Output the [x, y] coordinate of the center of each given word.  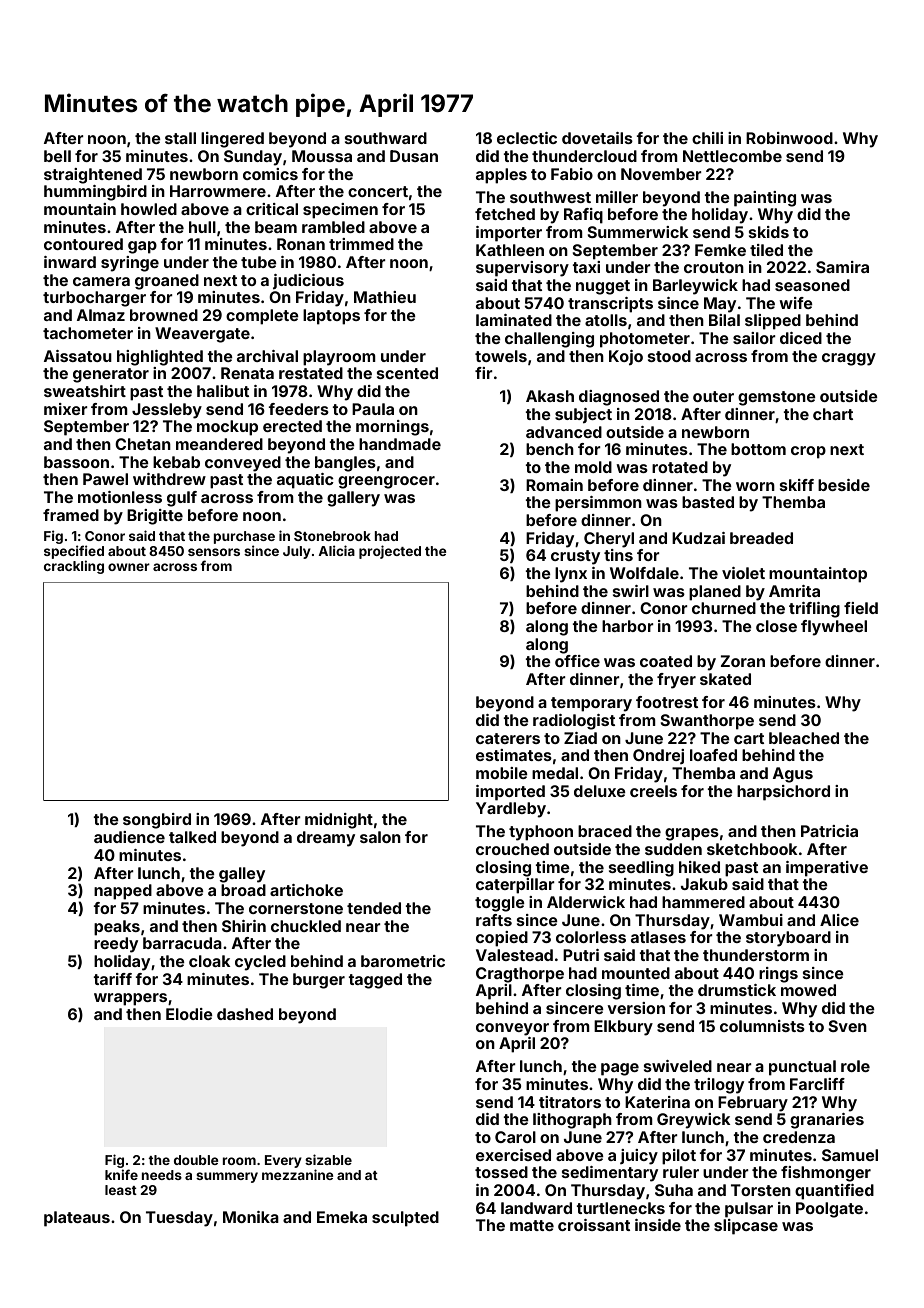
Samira [842, 267]
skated [725, 679]
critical [272, 209]
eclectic [527, 138]
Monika [251, 1217]
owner [129, 567]
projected [390, 552]
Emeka [342, 1217]
